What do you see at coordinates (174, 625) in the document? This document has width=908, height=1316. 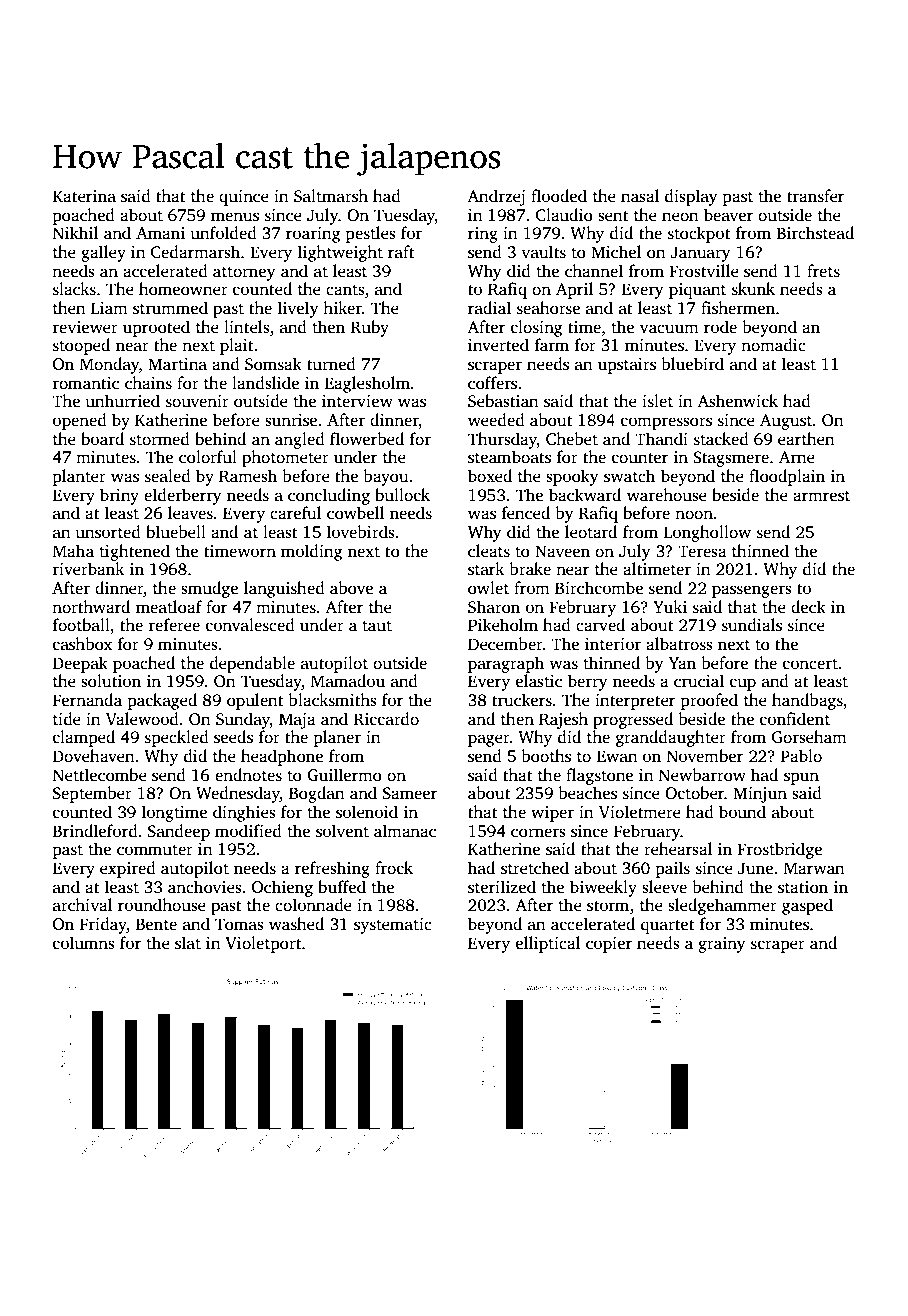 I see `referee` at bounding box center [174, 625].
